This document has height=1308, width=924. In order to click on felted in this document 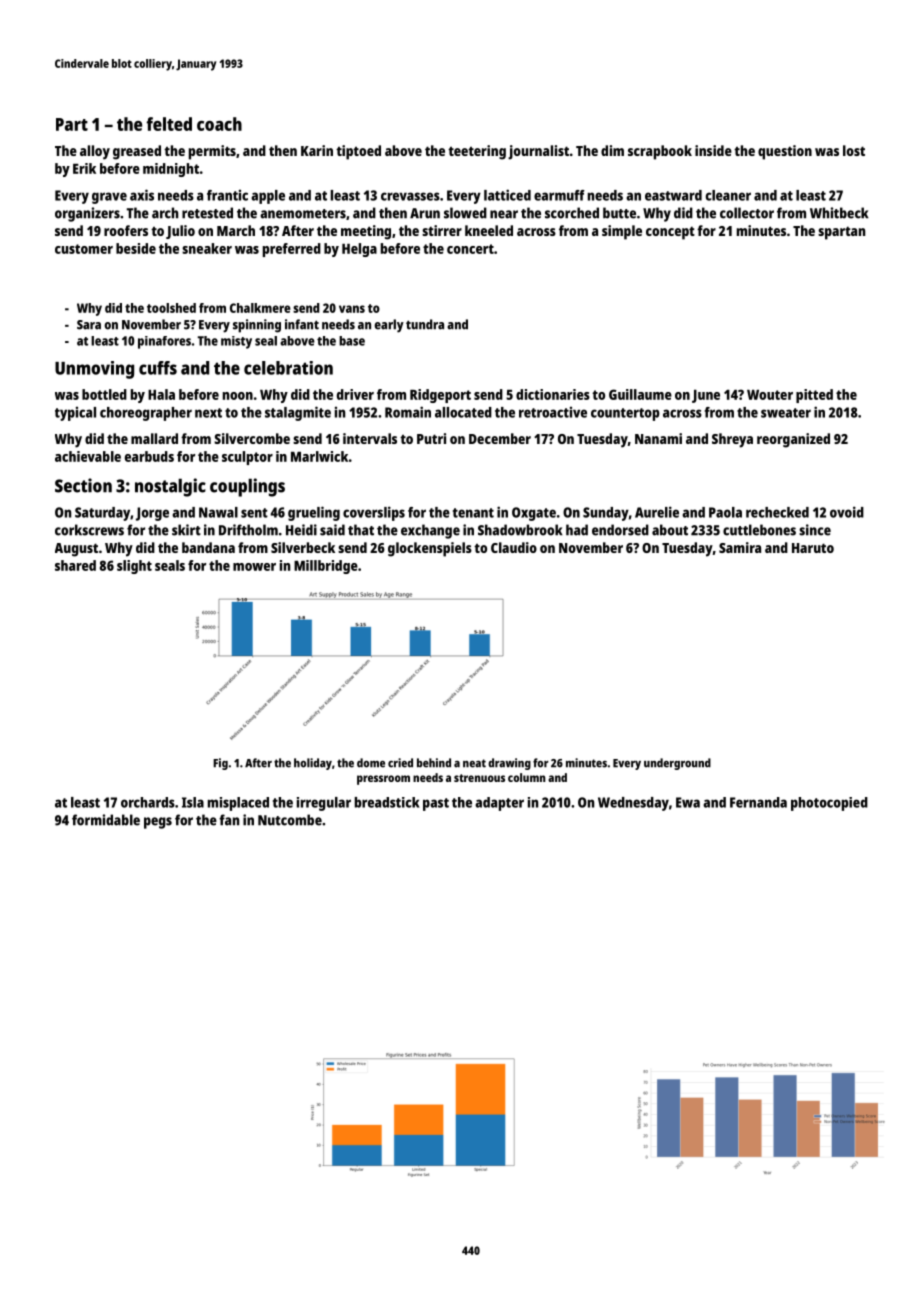, I will do `click(169, 124)`.
